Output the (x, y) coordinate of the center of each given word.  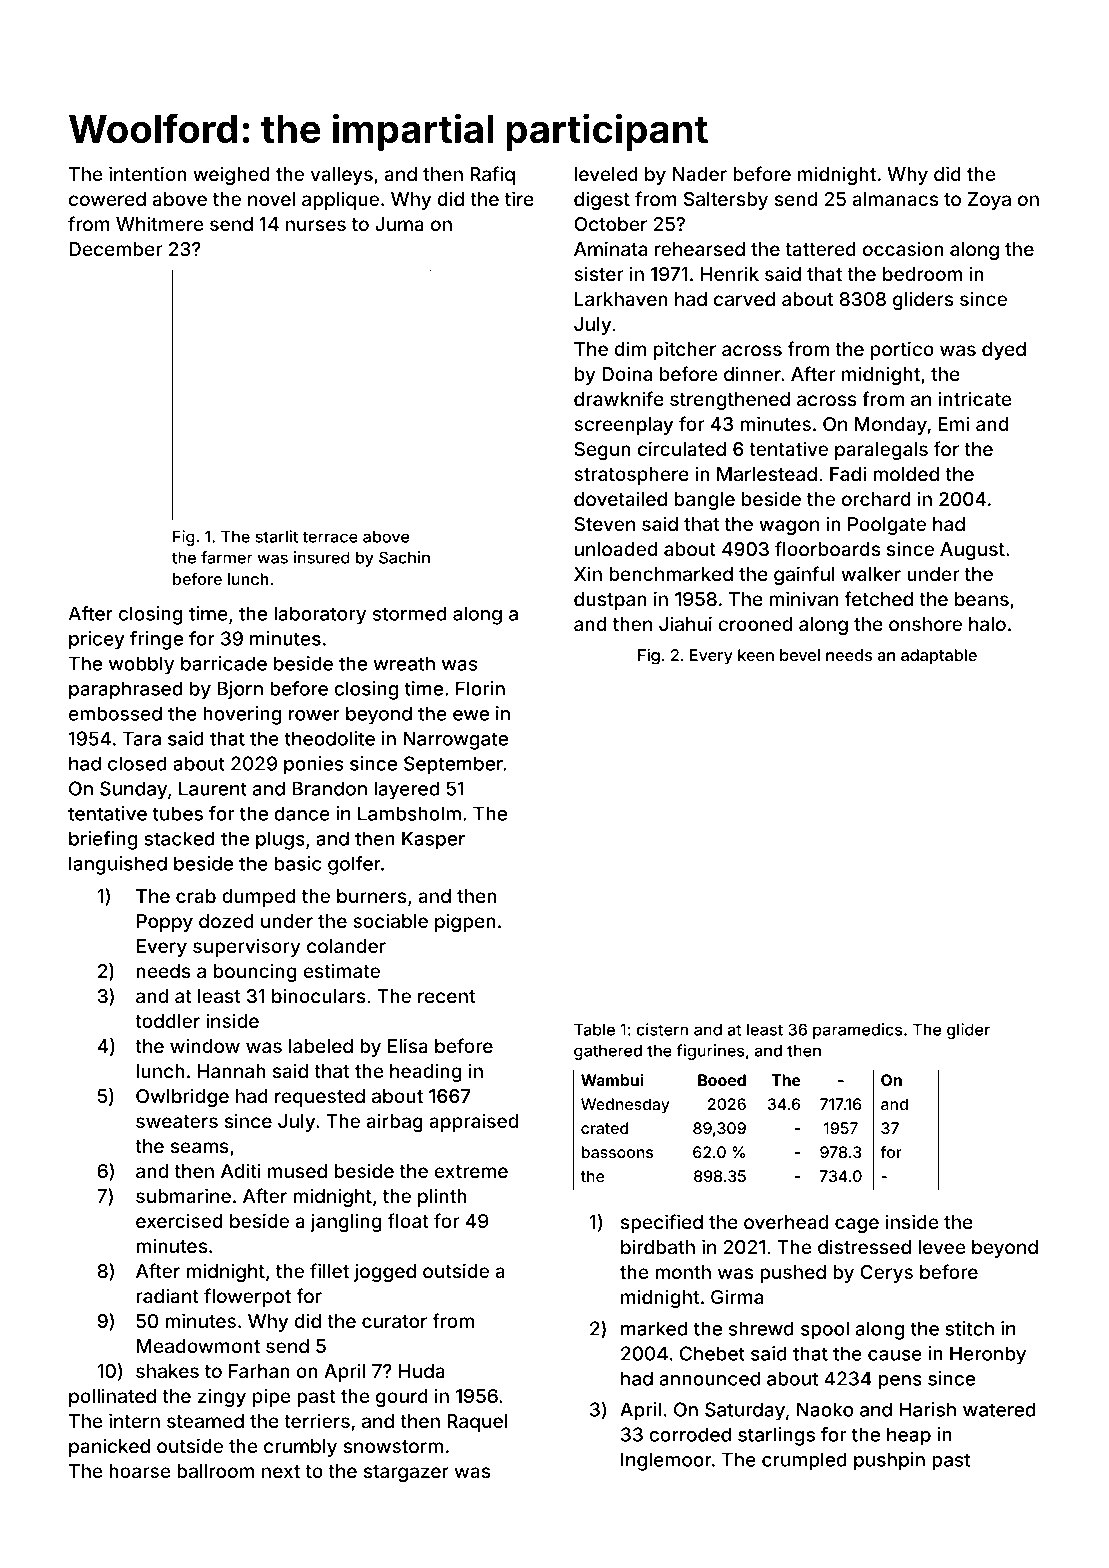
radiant (167, 1295)
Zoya (989, 201)
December (115, 249)
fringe (156, 640)
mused (297, 1171)
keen (756, 655)
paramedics (858, 1031)
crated (604, 1128)
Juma (399, 224)
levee (941, 1247)
